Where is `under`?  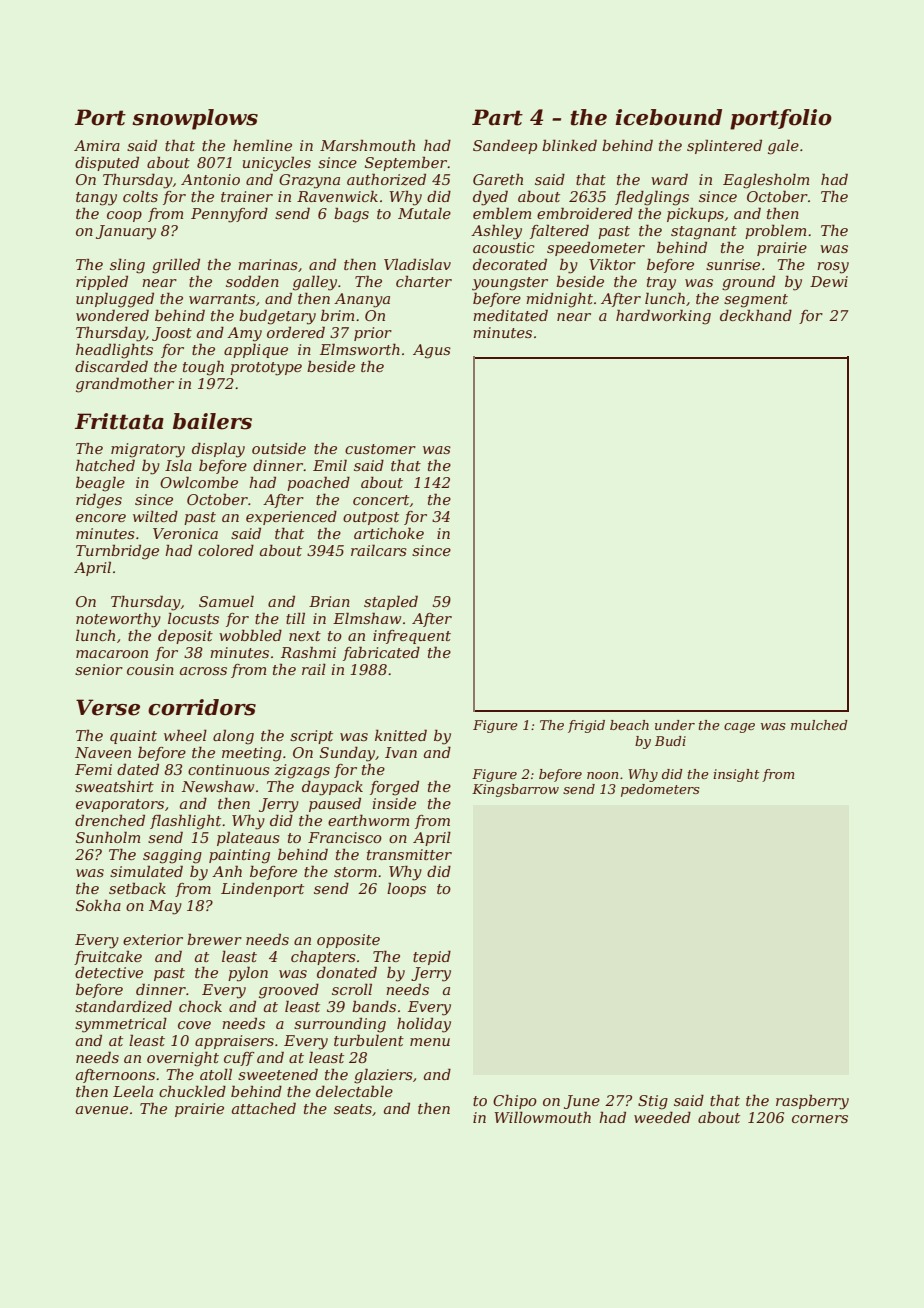 under is located at coordinates (675, 725).
